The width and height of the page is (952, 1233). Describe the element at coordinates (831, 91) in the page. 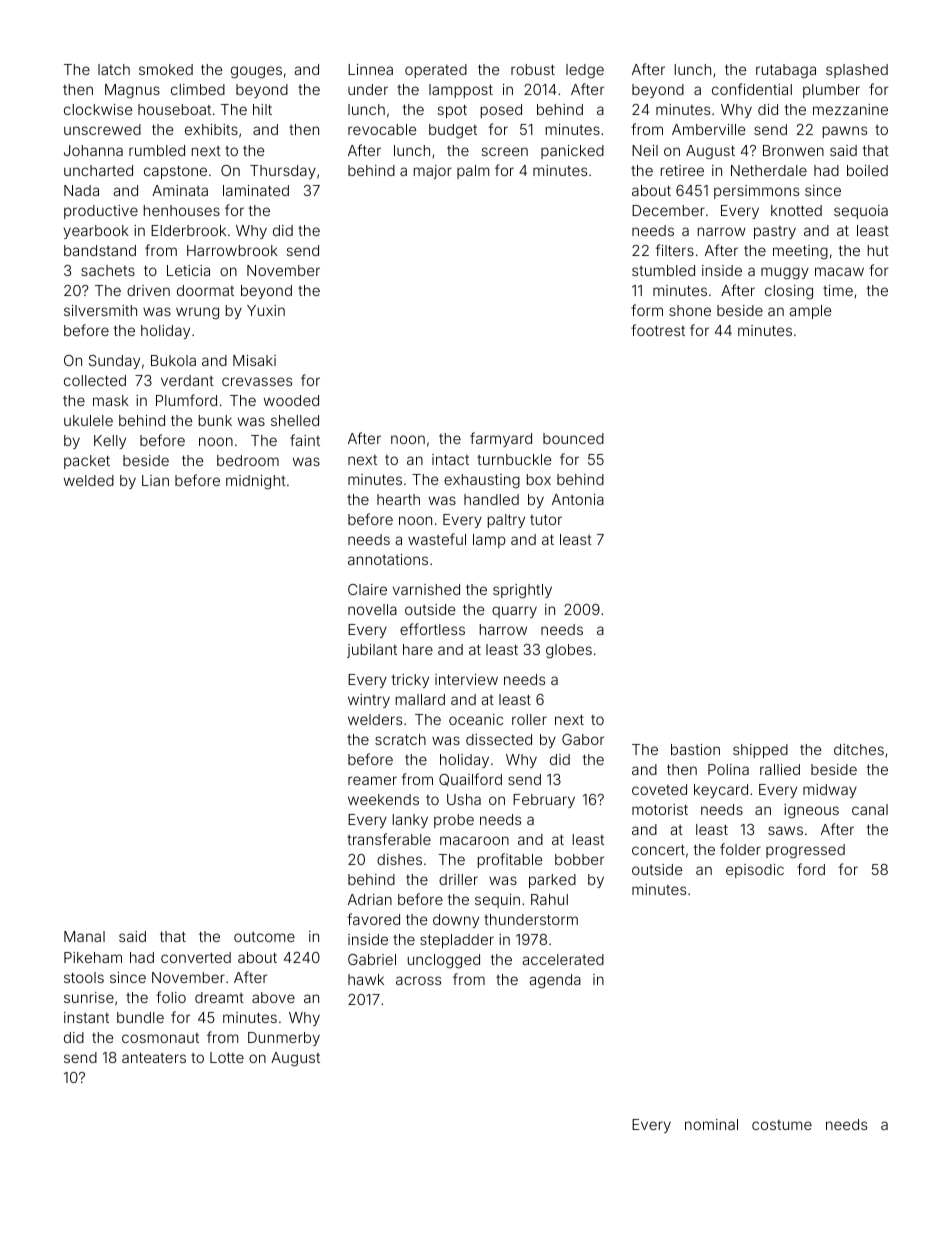

I see `plumber` at that location.
